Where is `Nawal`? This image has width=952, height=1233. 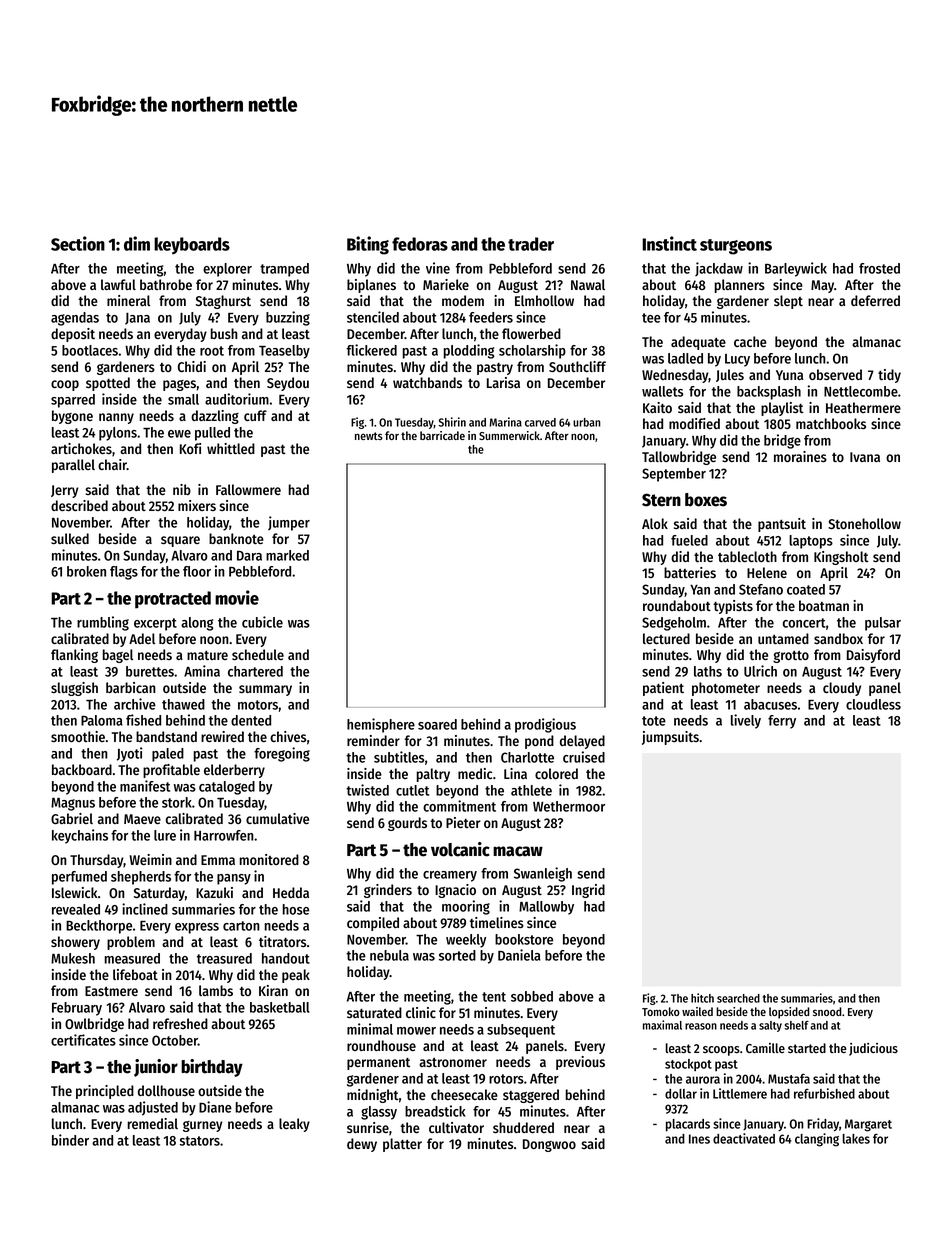
Nawal is located at coordinates (588, 284).
